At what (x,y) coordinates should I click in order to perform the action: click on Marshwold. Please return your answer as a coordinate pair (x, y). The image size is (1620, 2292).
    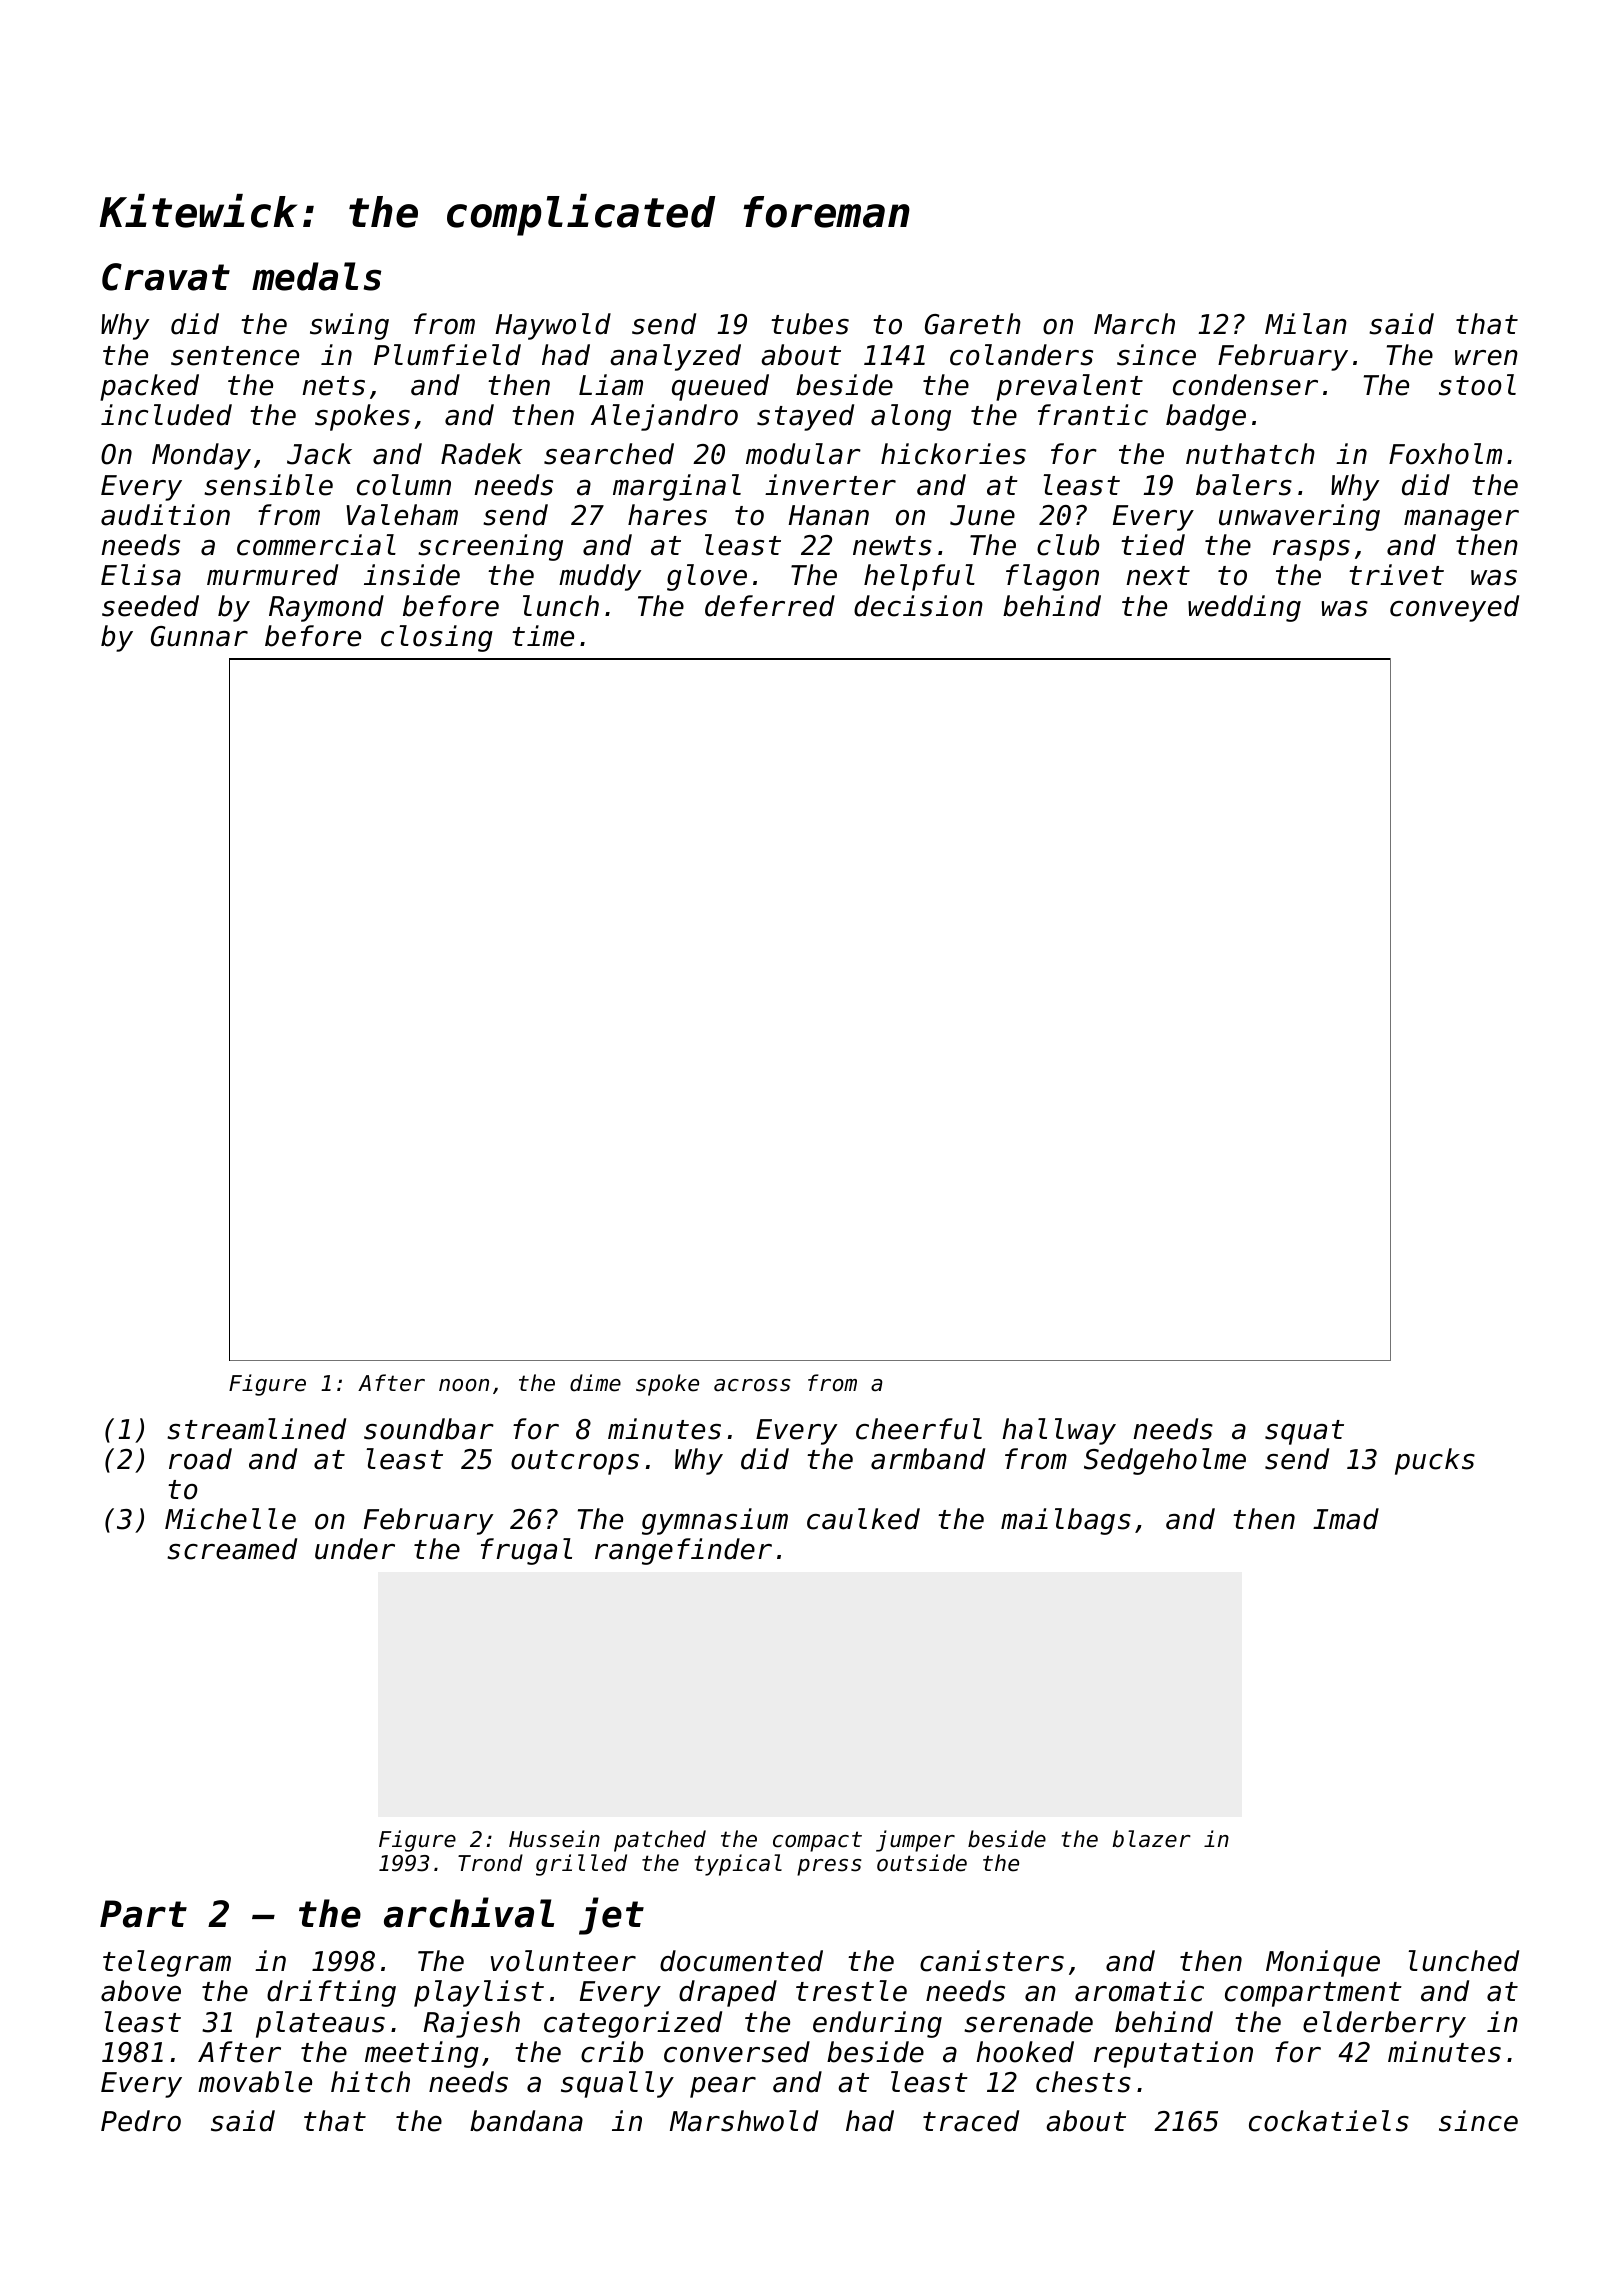
    Looking at the image, I should click on (744, 2121).
